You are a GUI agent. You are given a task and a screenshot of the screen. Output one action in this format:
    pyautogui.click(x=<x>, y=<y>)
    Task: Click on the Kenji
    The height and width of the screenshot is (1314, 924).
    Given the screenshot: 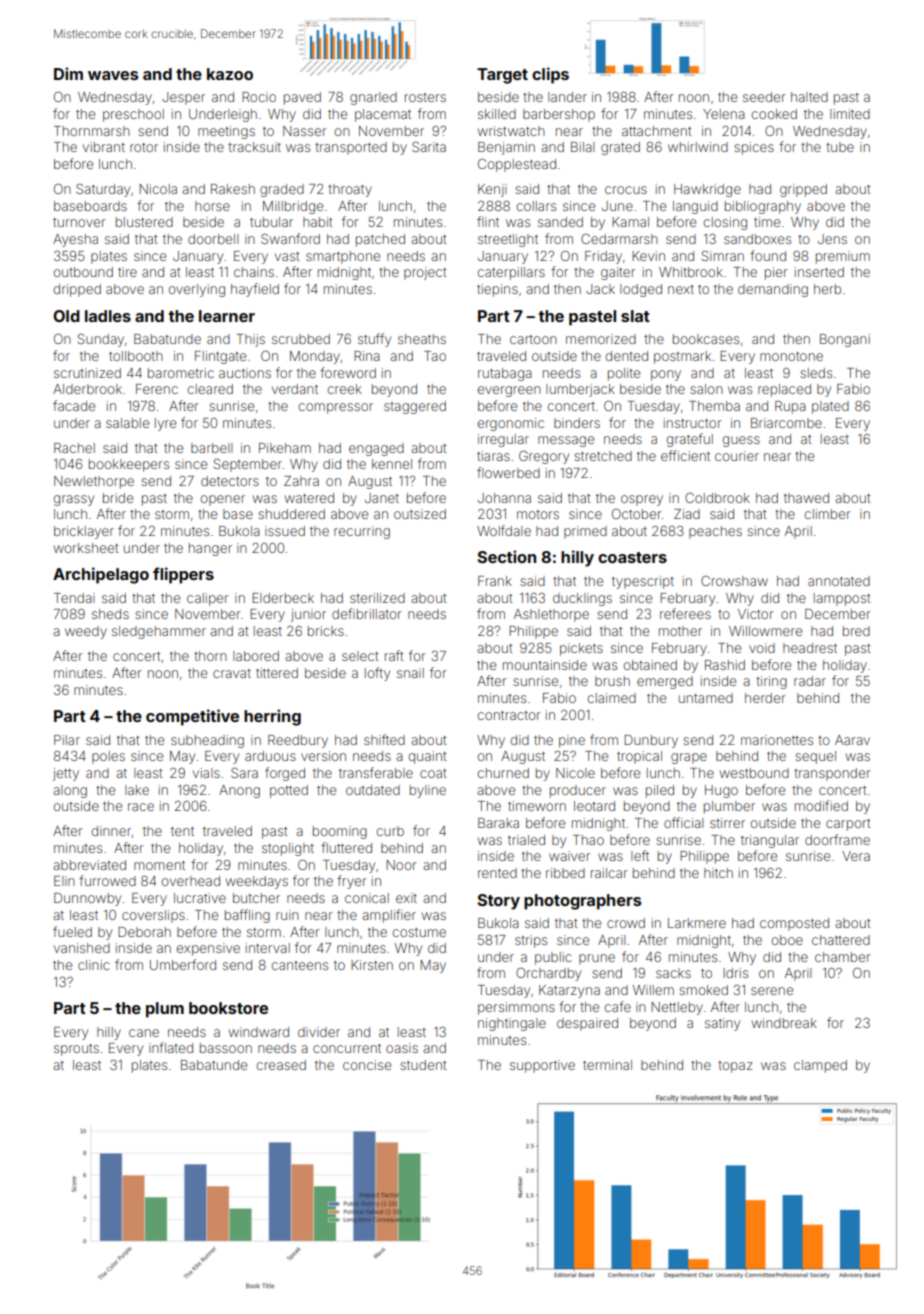 What is the action you would take?
    pyautogui.click(x=492, y=190)
